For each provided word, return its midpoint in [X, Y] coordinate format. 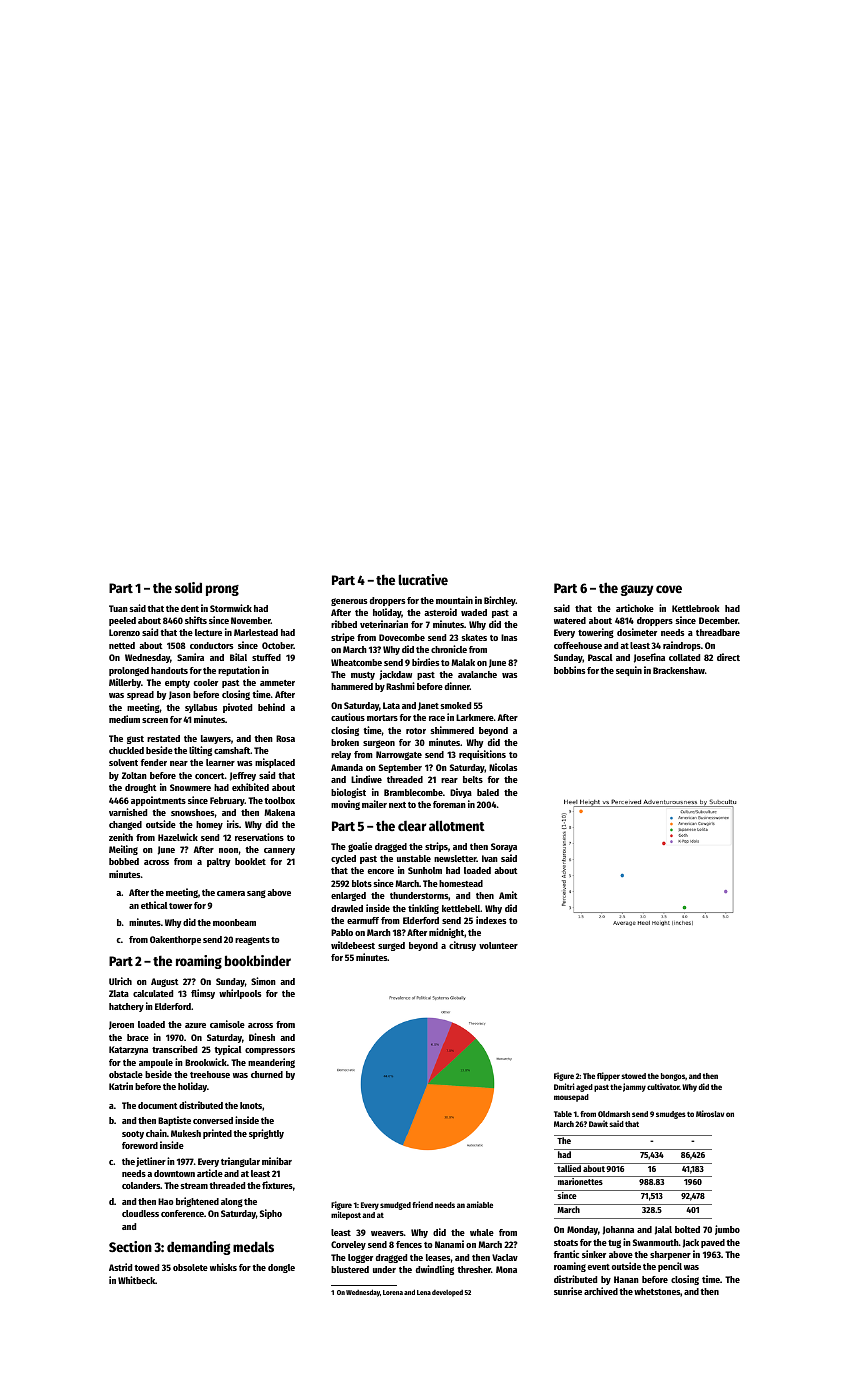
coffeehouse [578, 645]
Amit [508, 895]
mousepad [571, 1098]
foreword [140, 1145]
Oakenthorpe [175, 940]
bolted [687, 1229]
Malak [463, 662]
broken [345, 742]
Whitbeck [136, 1280]
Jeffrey [243, 776]
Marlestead [256, 632]
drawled [347, 908]
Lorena [393, 1292]
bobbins [569, 670]
